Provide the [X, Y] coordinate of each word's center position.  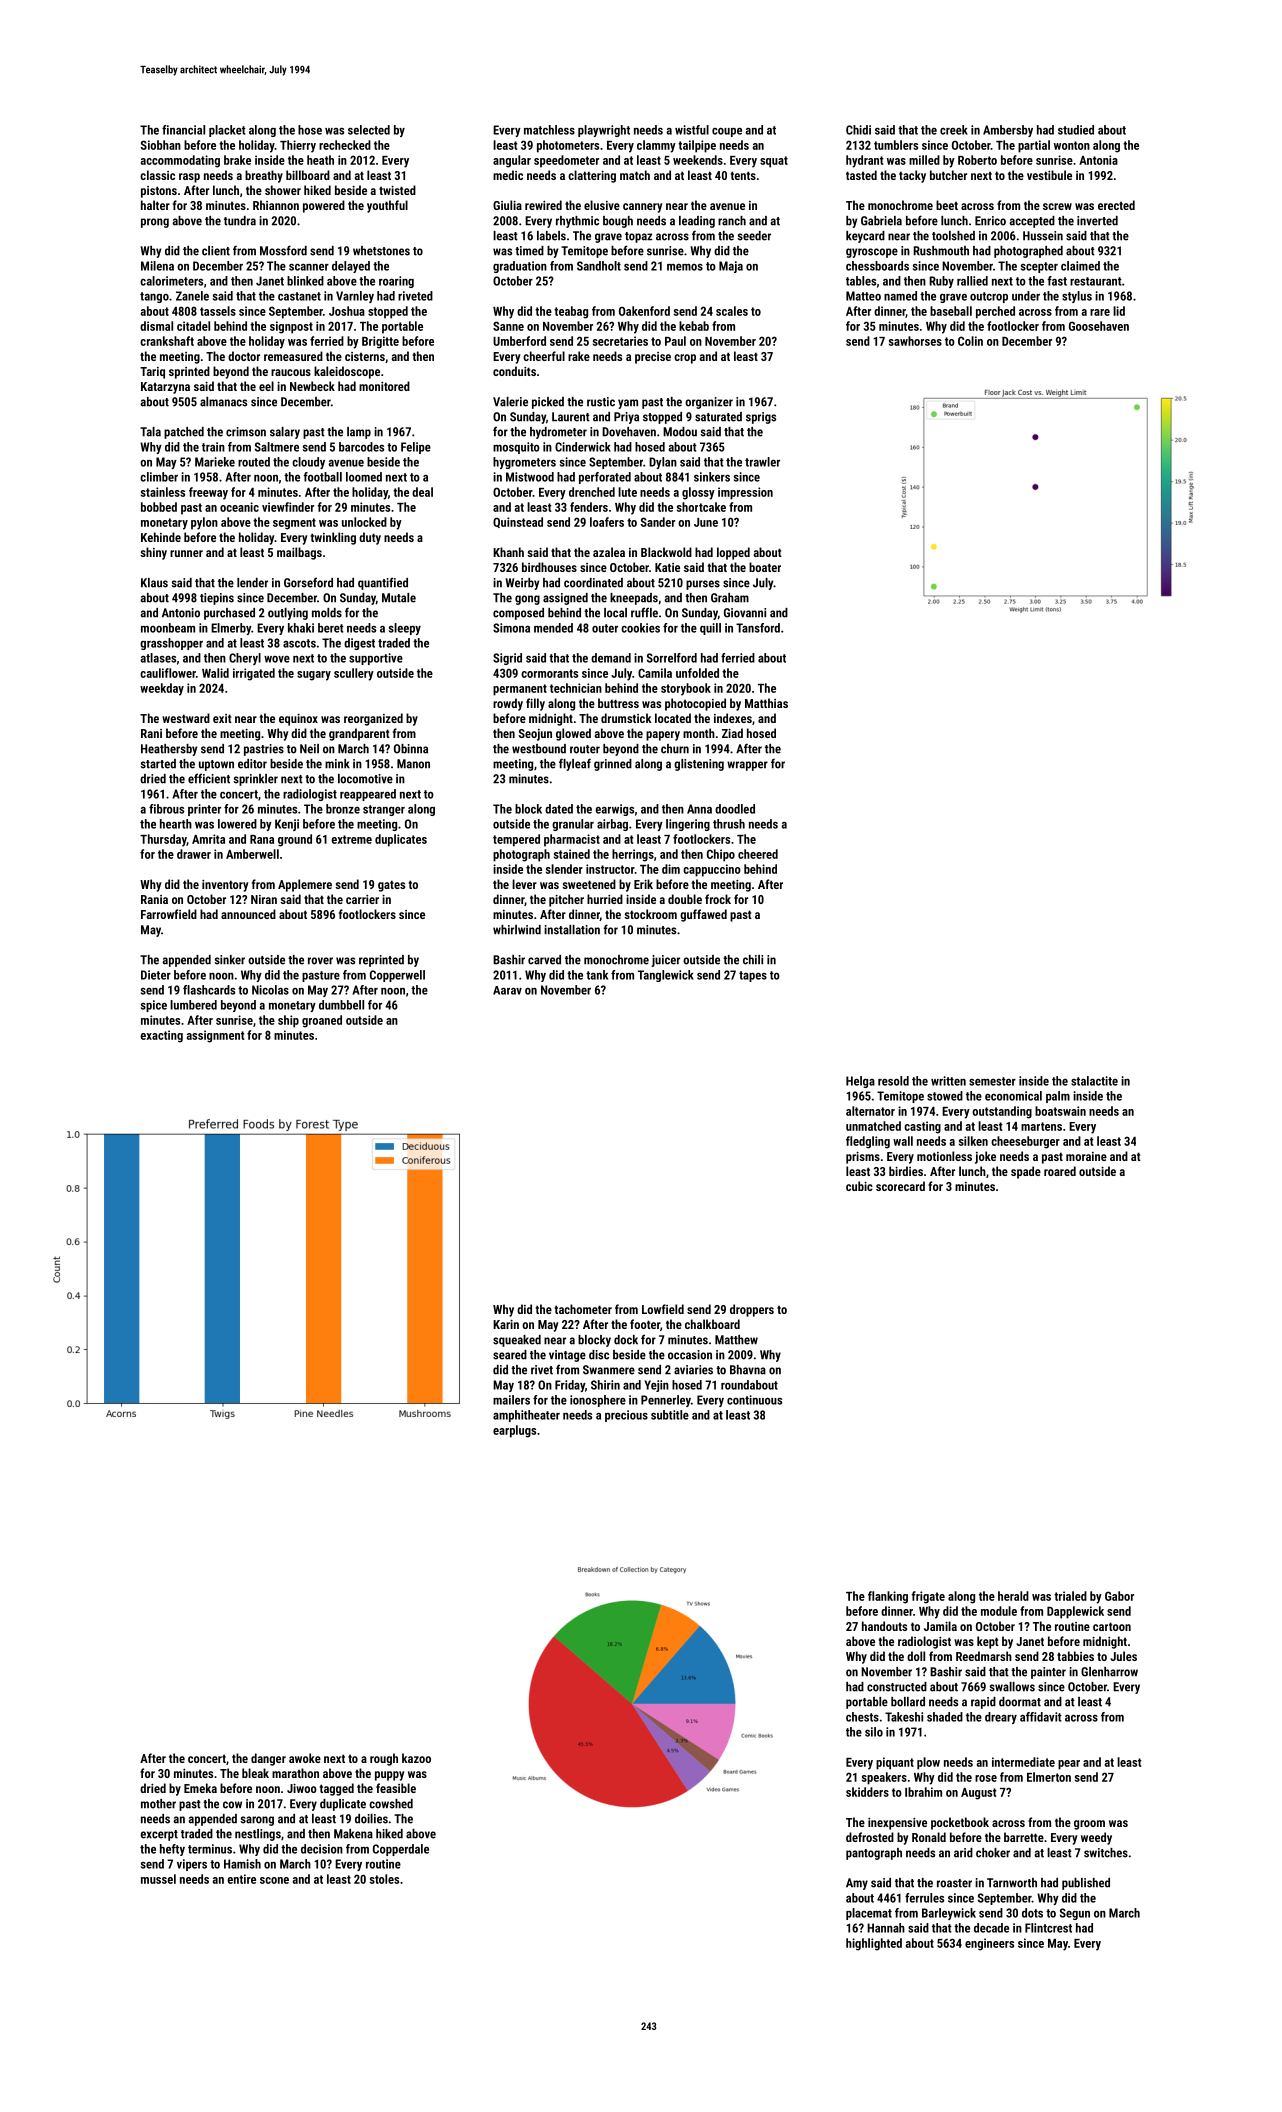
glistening [699, 765]
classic [157, 175]
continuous [754, 1400]
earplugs [514, 1431]
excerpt [159, 1835]
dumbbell [341, 1005]
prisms [863, 1158]
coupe [727, 132]
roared [1060, 1171]
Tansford [758, 628]
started [158, 764]
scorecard [900, 1186]
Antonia [1098, 160]
